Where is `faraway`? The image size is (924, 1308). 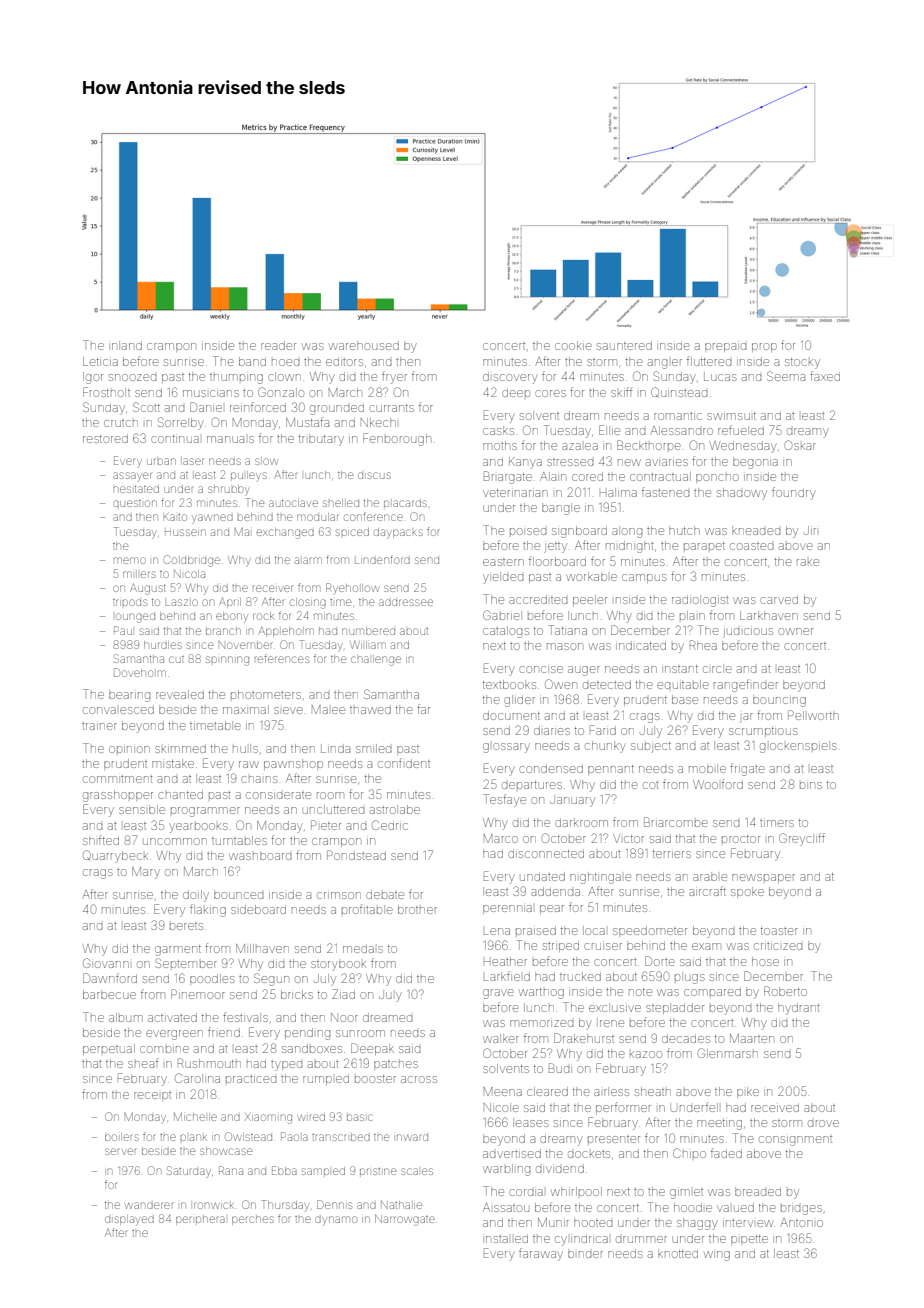
faraway is located at coordinates (541, 1254).
